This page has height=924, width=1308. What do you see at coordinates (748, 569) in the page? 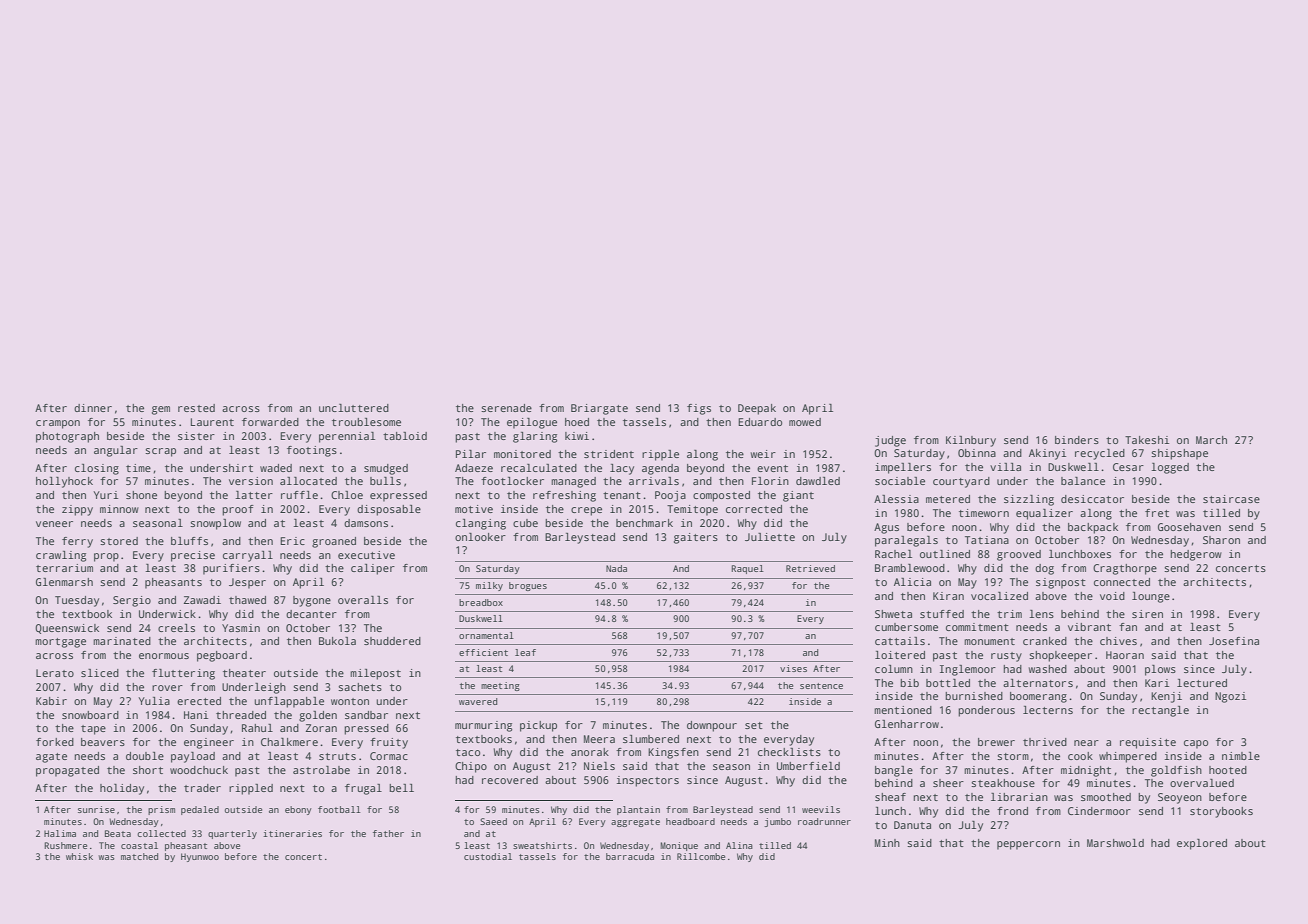
I see `Raquel` at bounding box center [748, 569].
